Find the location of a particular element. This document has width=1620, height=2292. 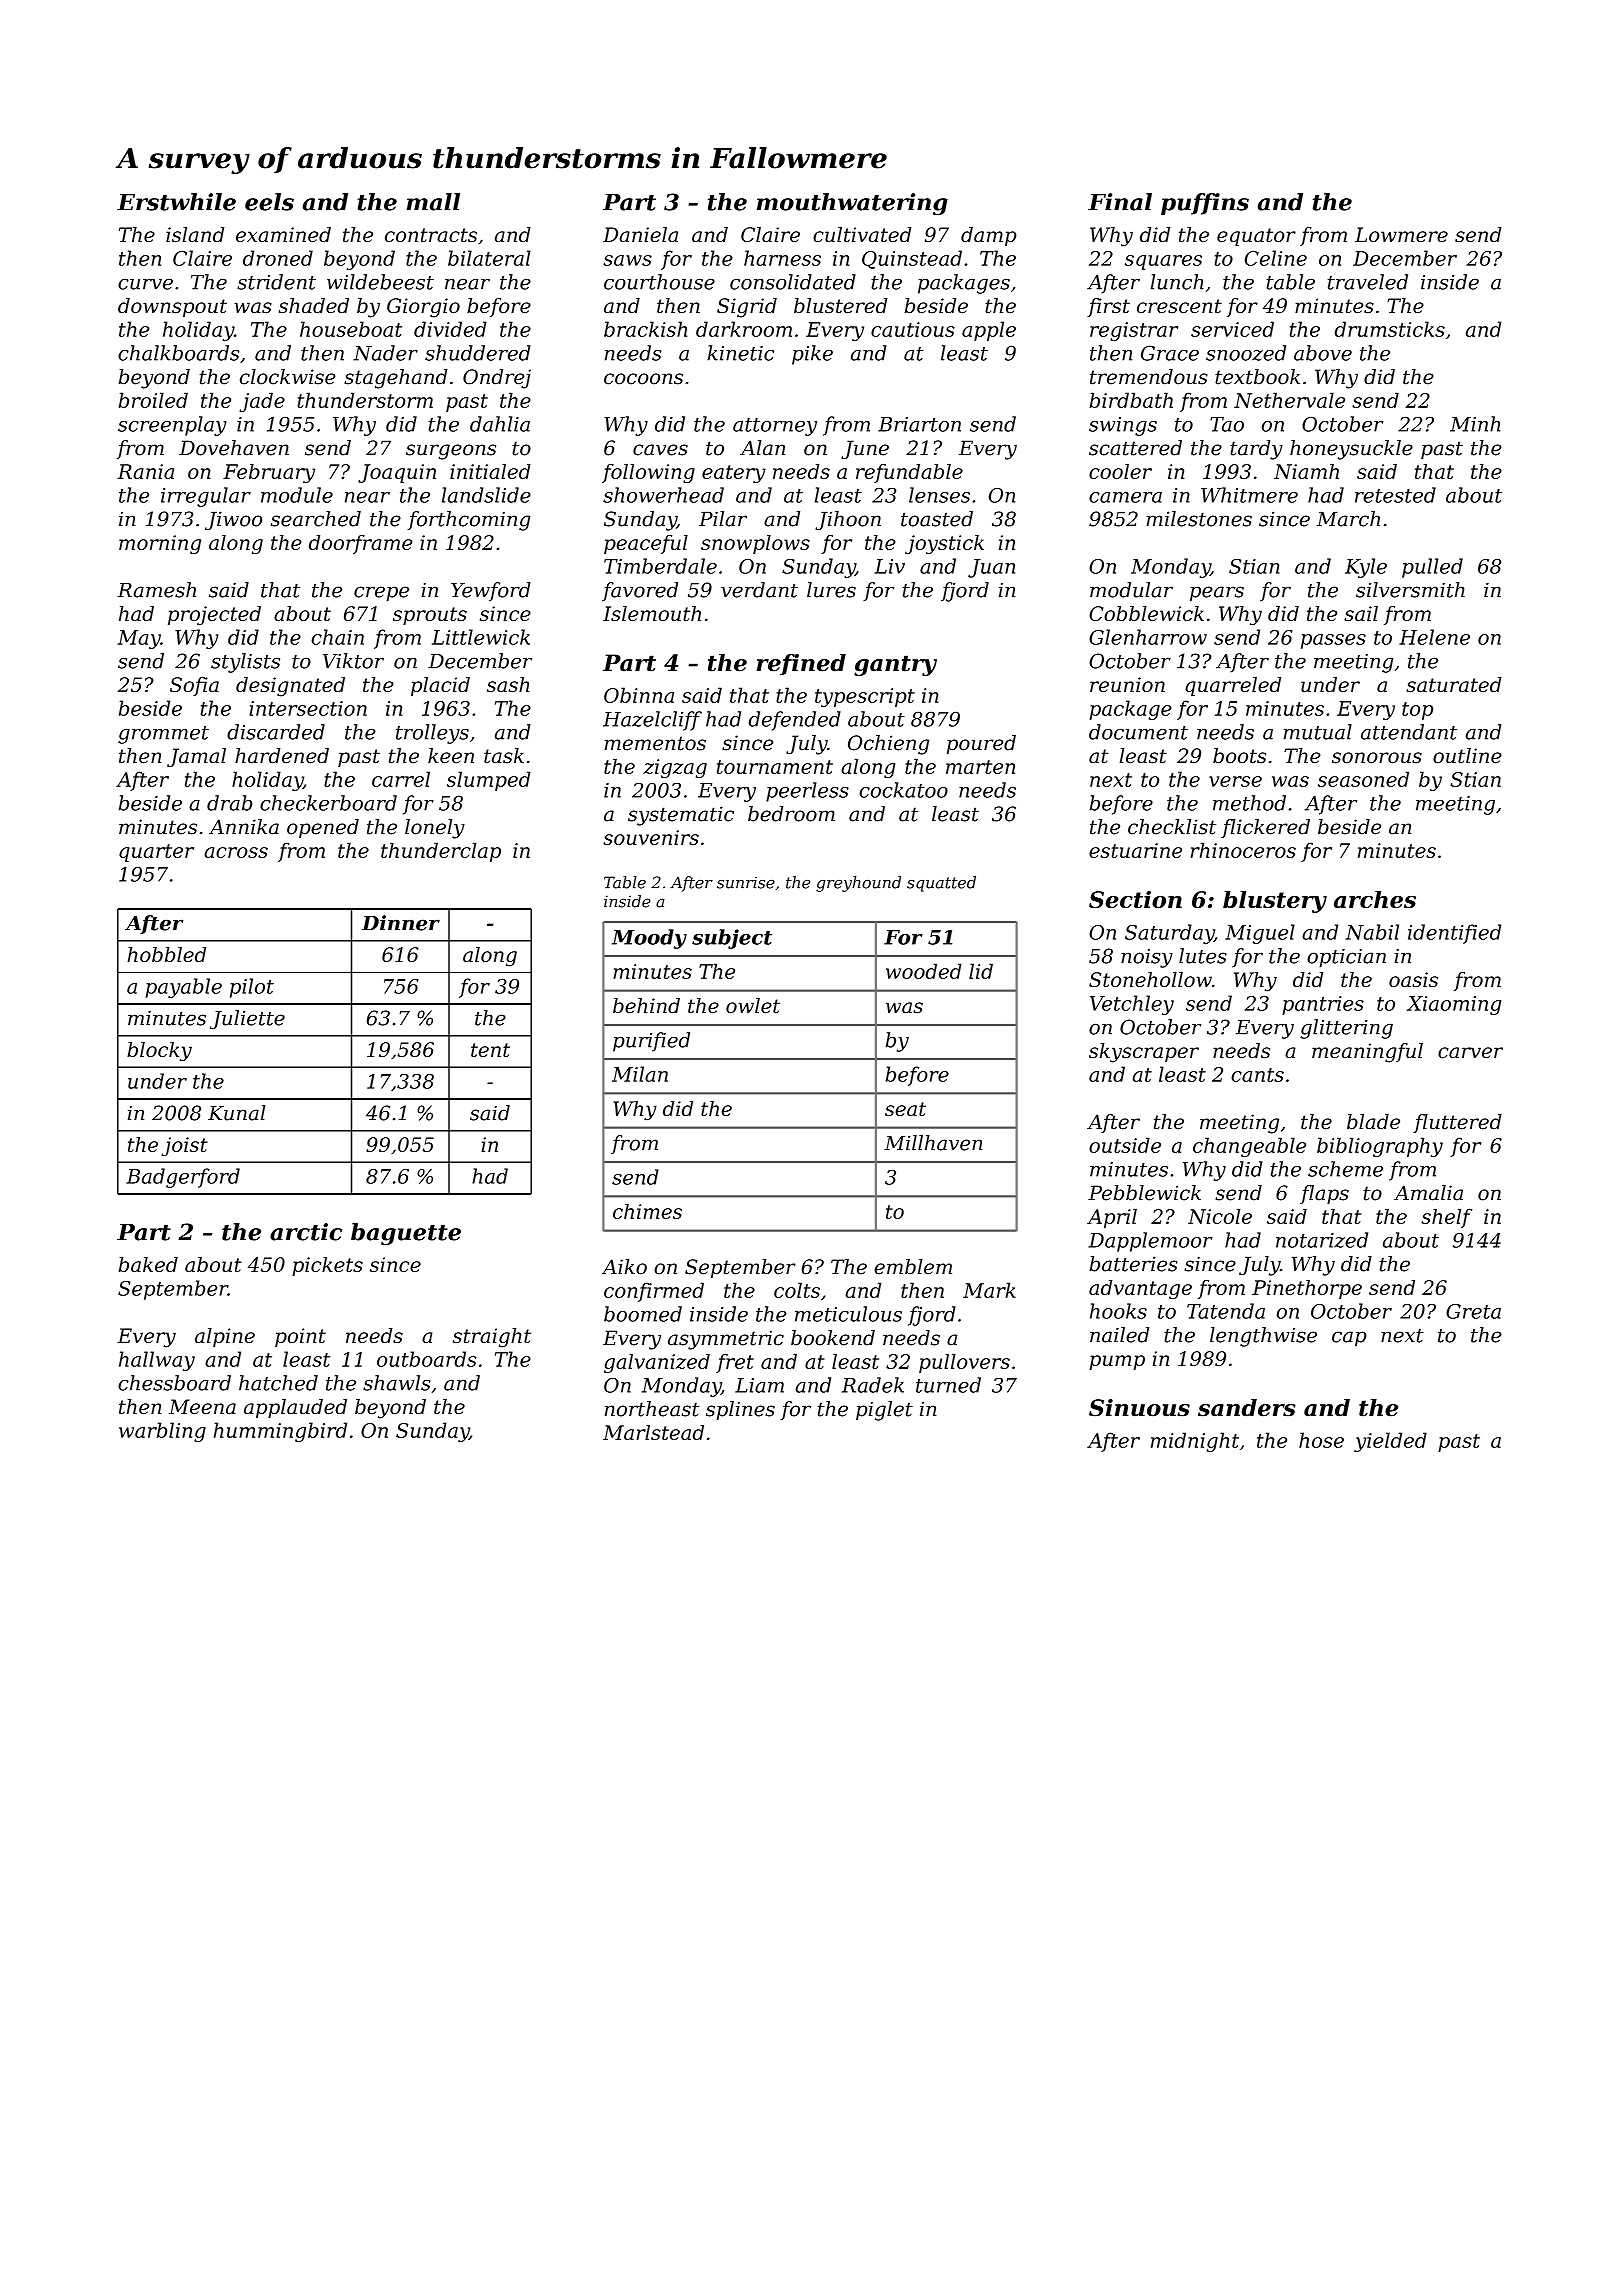

greyhound is located at coordinates (858, 884).
